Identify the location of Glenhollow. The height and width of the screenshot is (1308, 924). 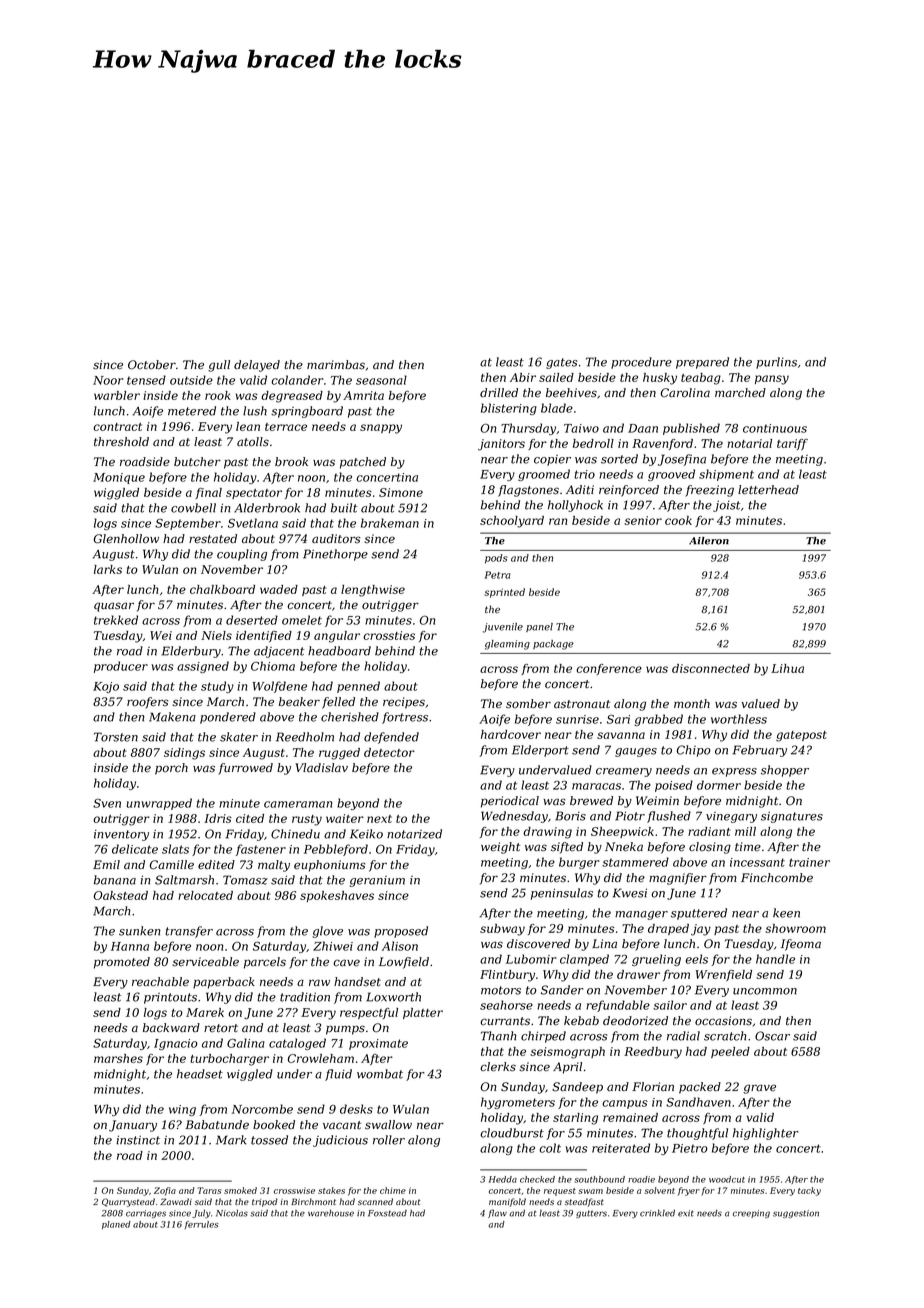
(126, 539).
